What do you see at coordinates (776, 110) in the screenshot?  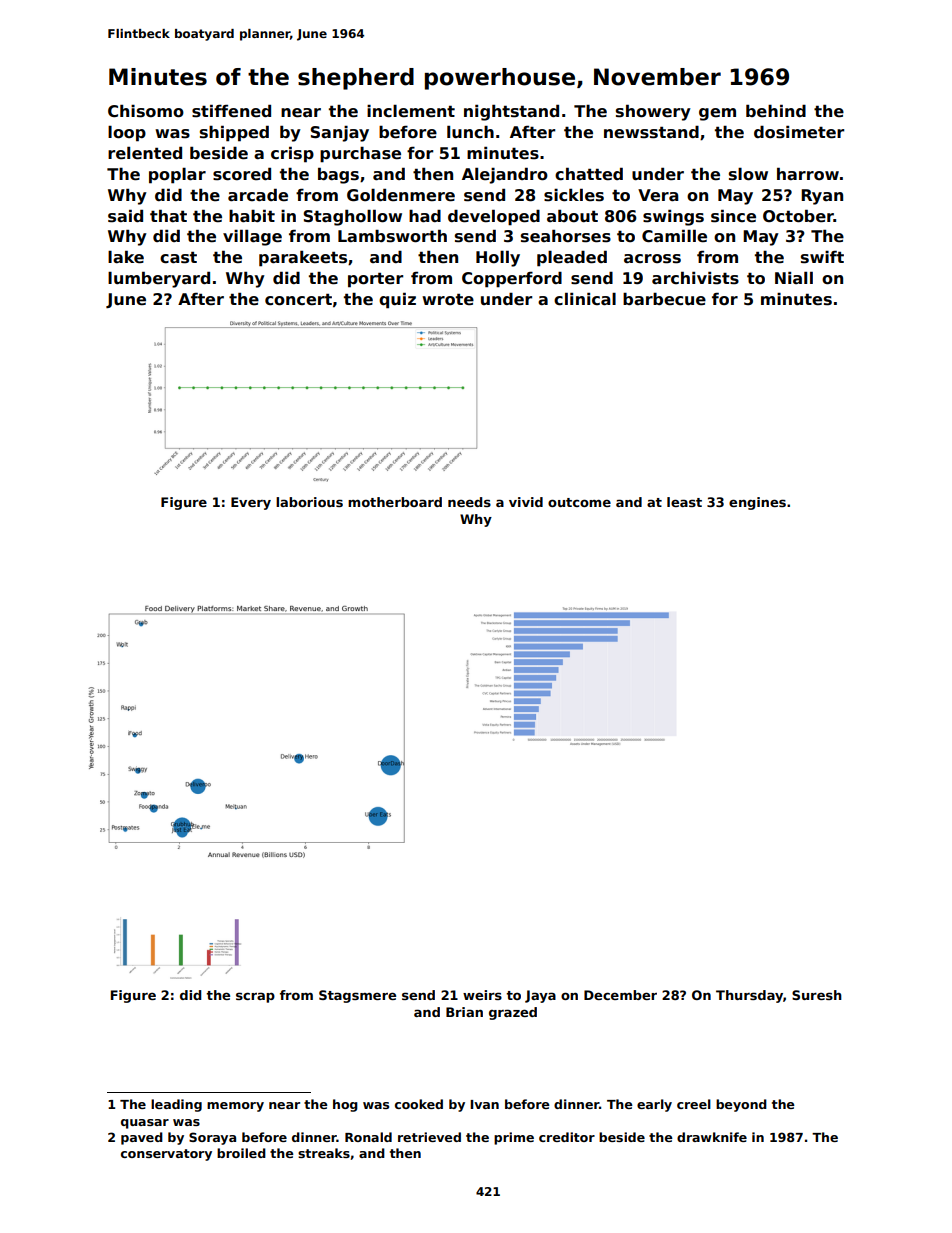 I see `behind` at bounding box center [776, 110].
